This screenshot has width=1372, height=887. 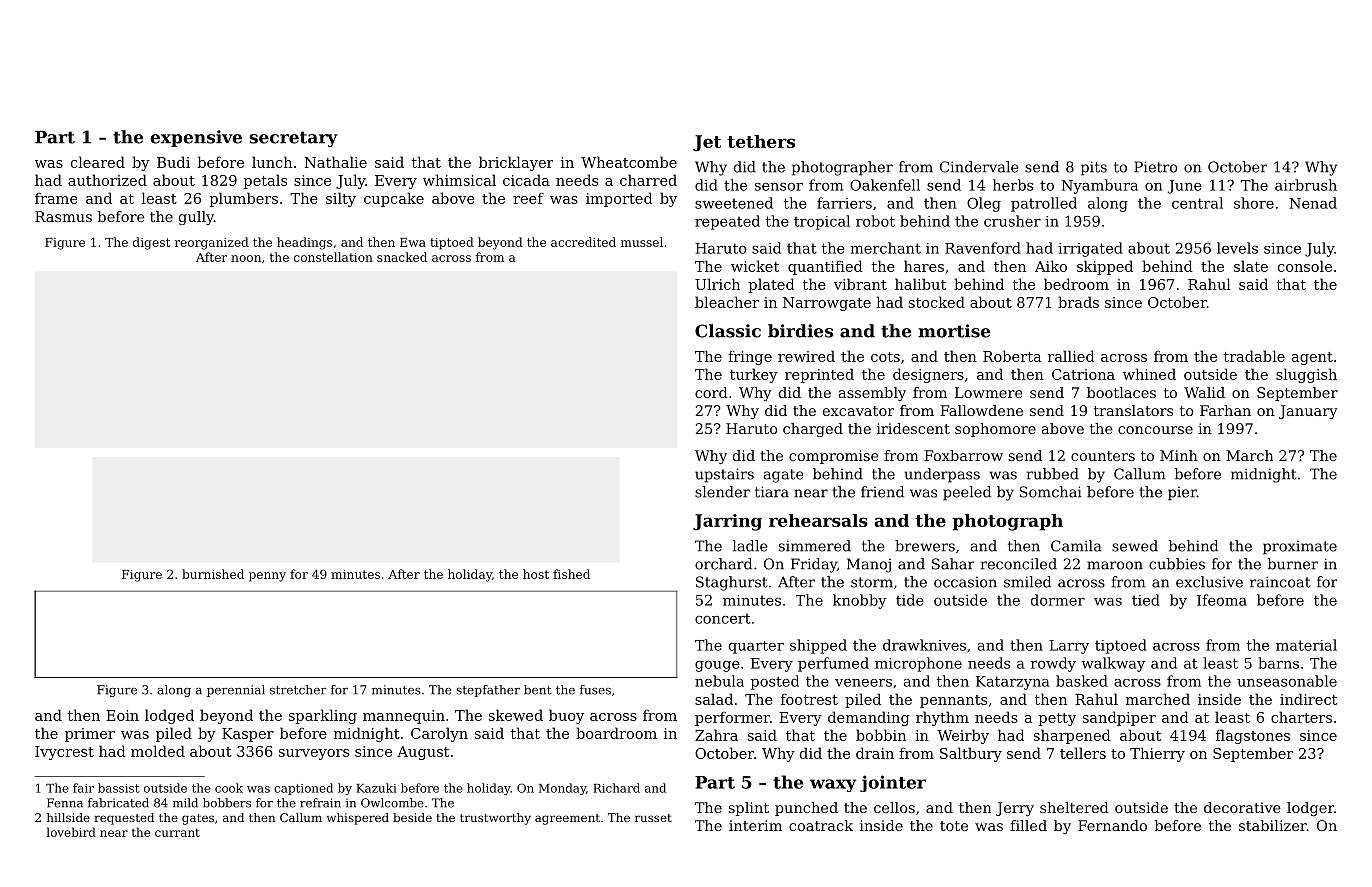 I want to click on expensive, so click(x=196, y=138).
